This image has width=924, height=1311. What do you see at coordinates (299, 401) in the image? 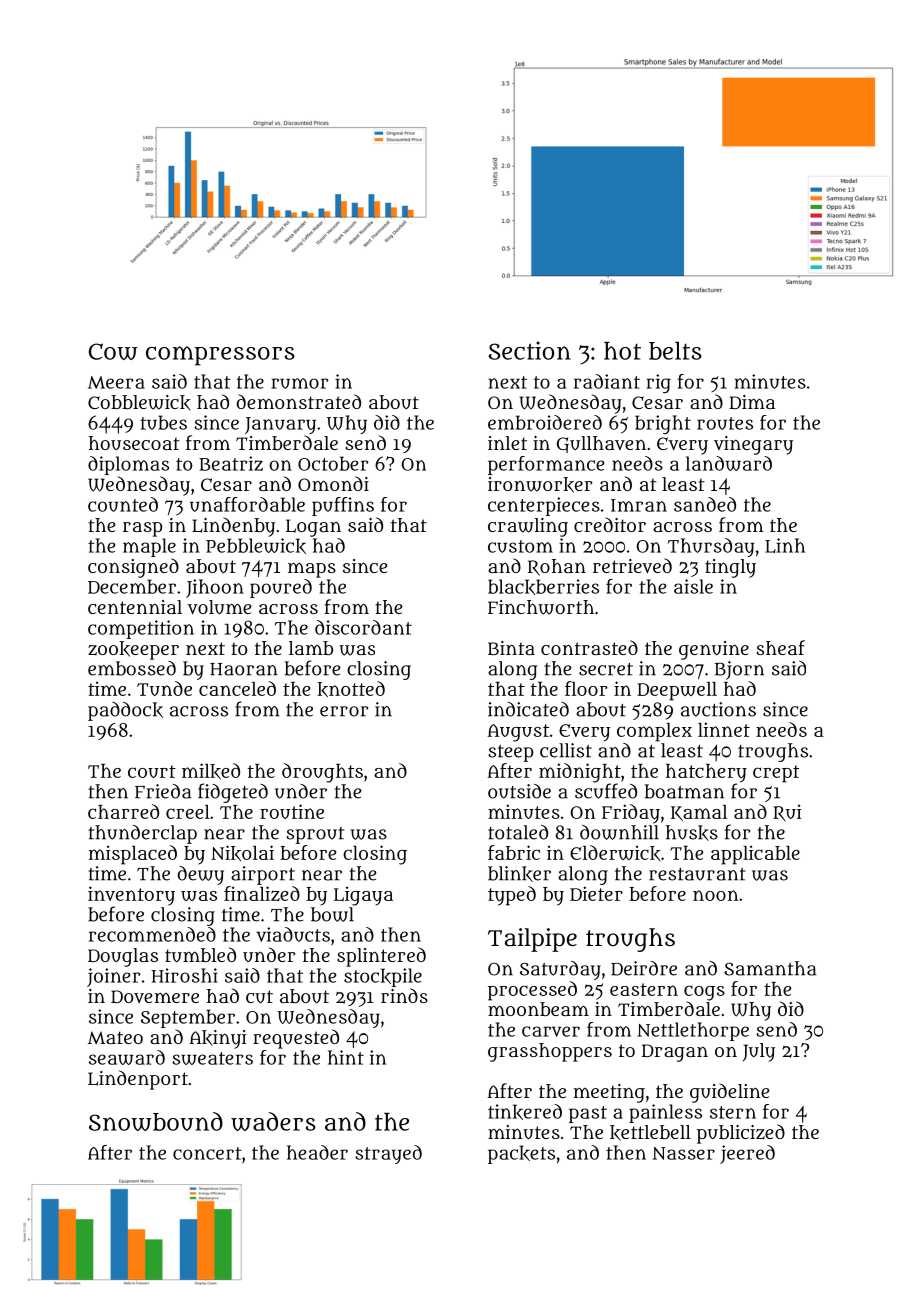
I see `demonstrated` at bounding box center [299, 401].
